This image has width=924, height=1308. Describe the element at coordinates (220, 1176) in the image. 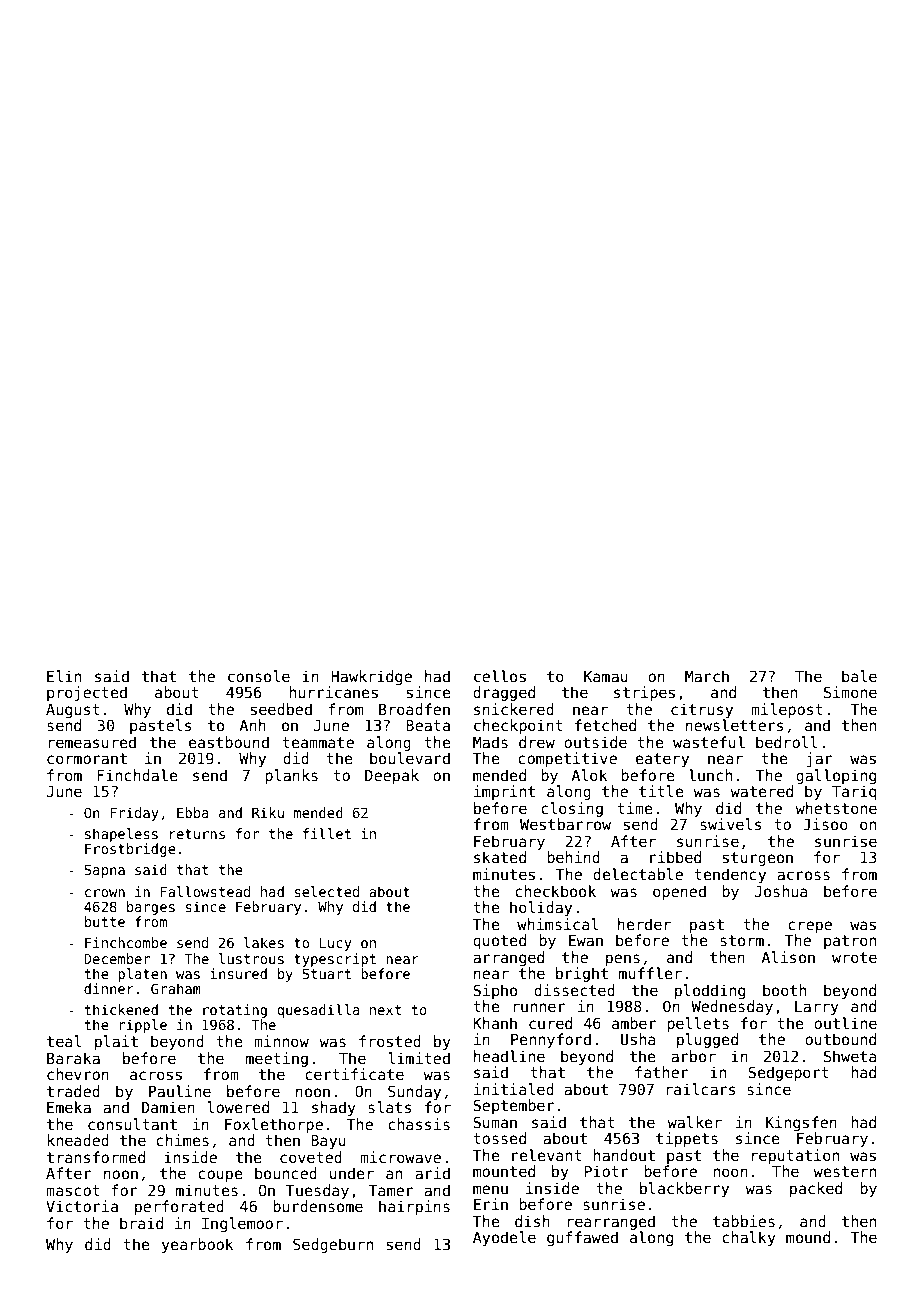

I see `coupe` at that location.
